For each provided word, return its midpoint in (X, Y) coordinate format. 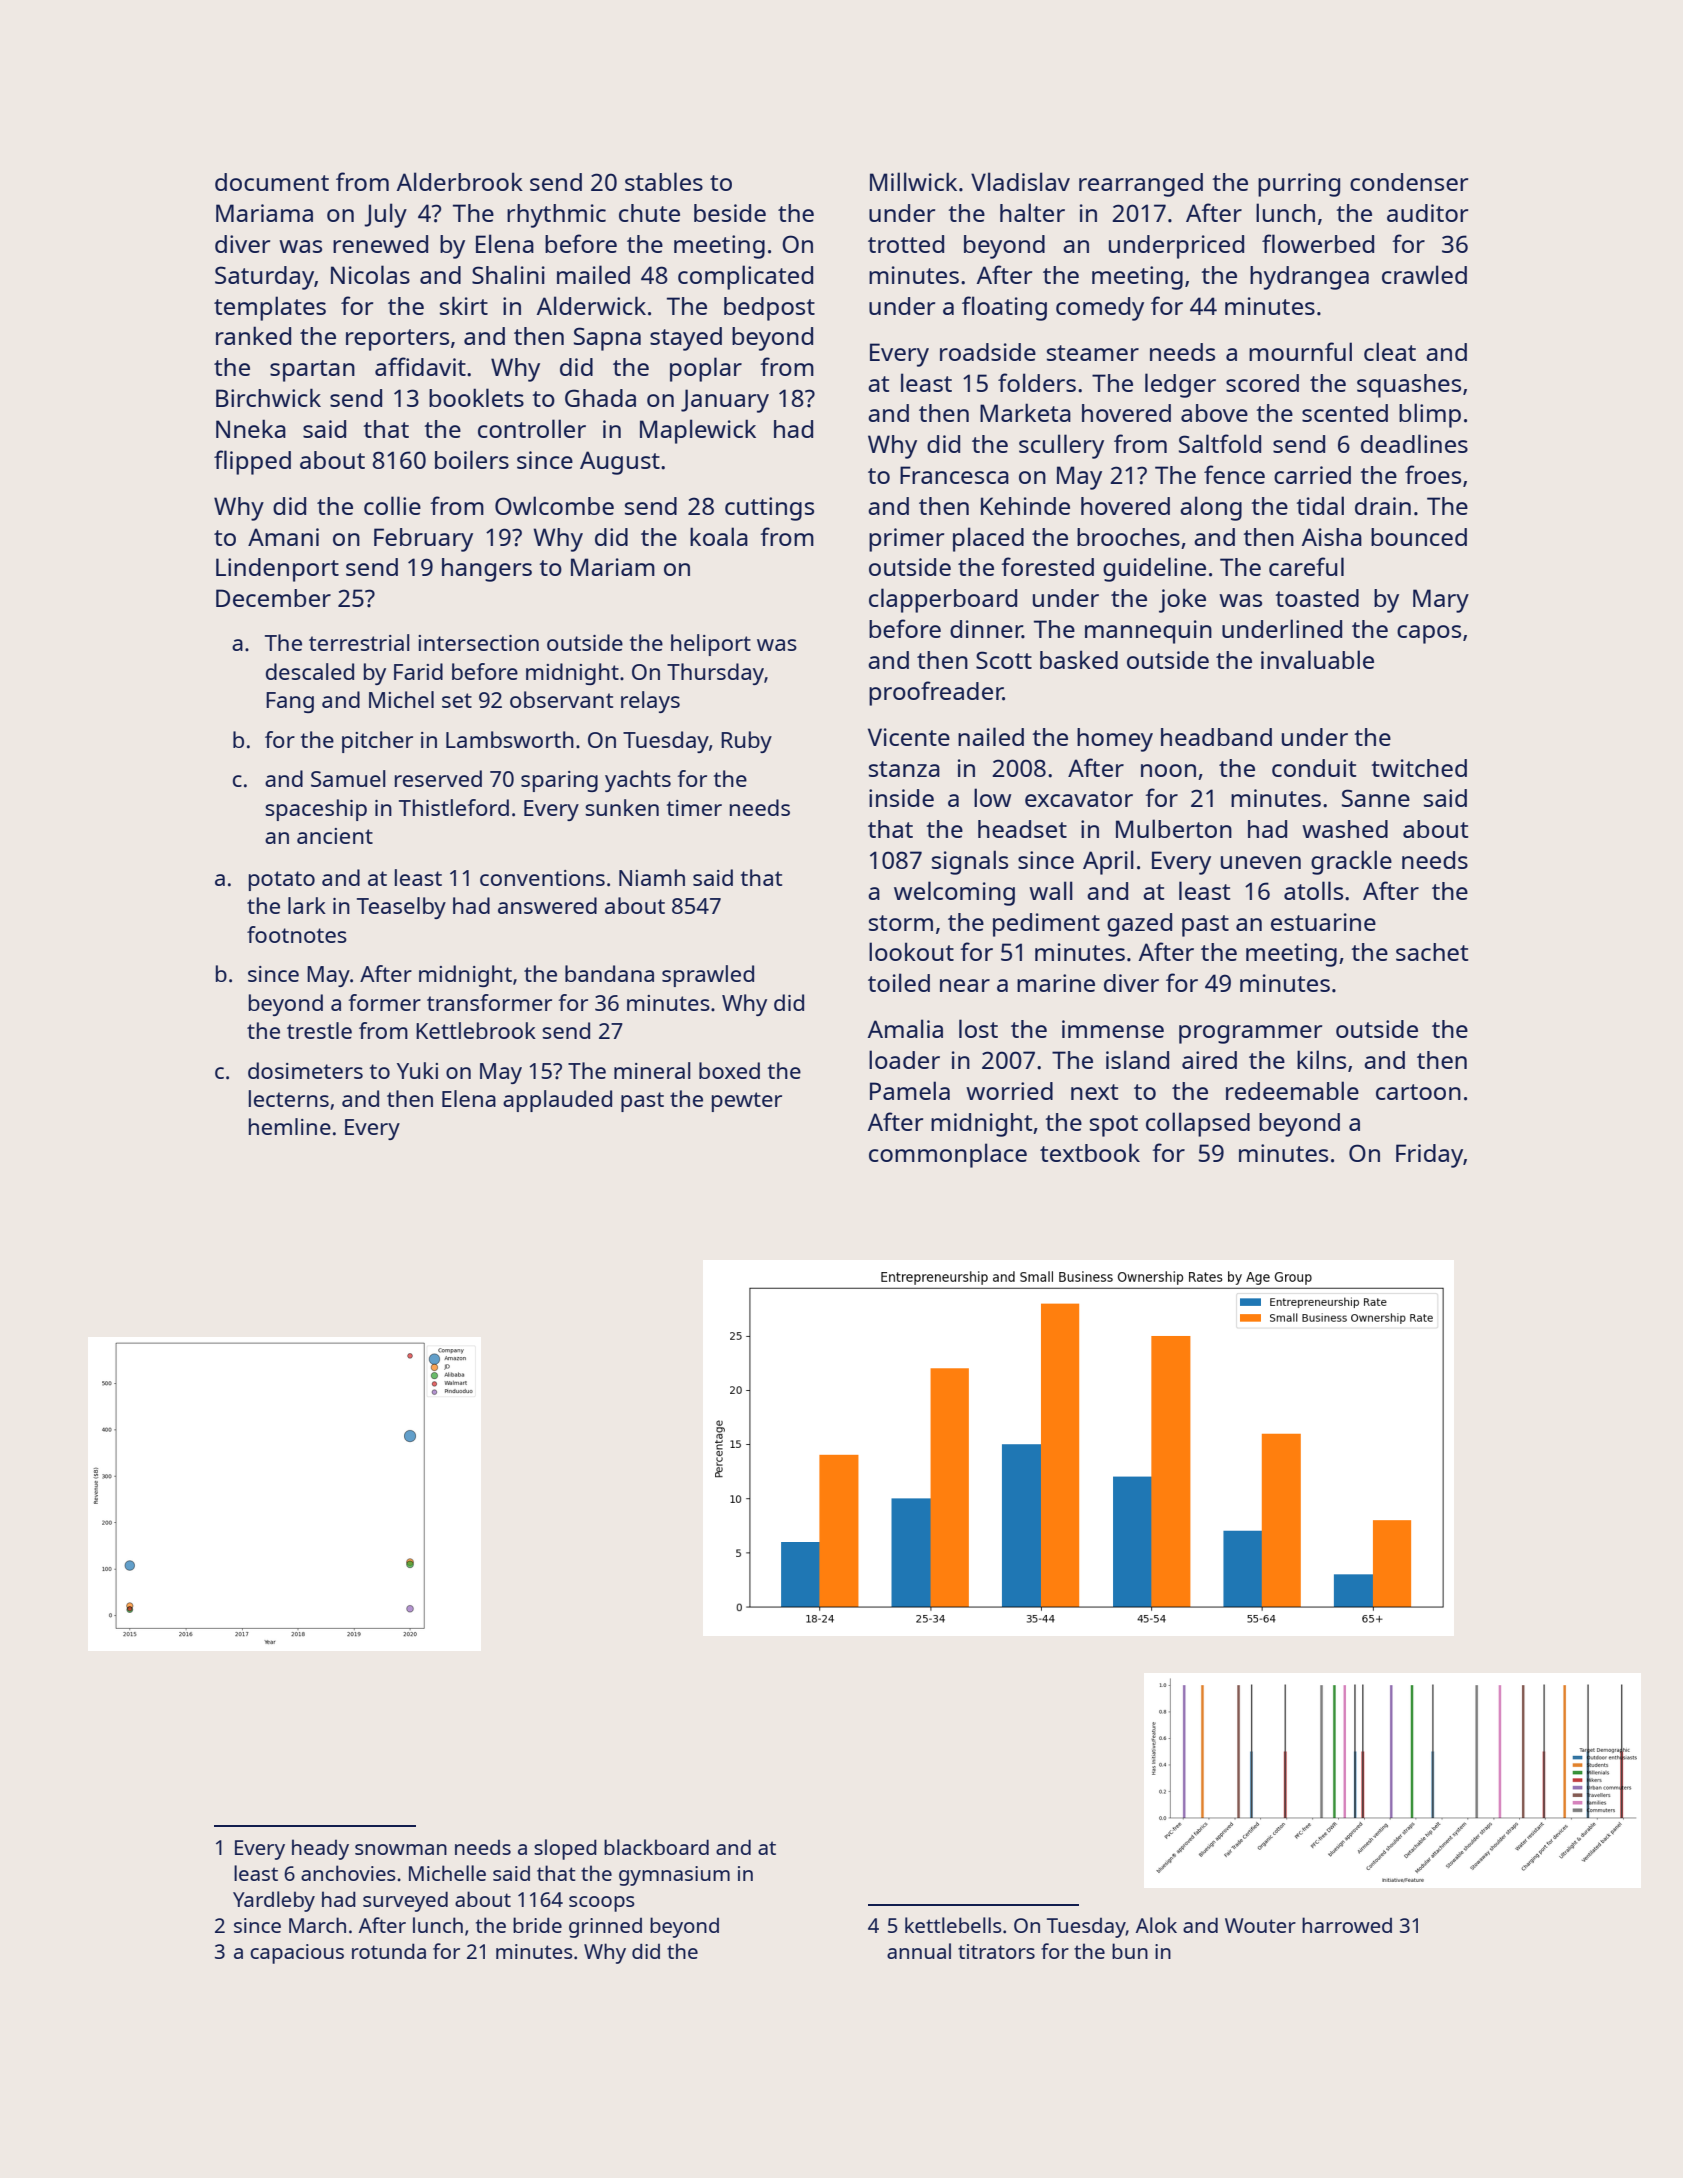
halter (1032, 212)
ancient (335, 836)
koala (719, 536)
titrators (996, 1951)
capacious (297, 1954)
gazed (1139, 925)
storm (901, 923)
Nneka (251, 428)
